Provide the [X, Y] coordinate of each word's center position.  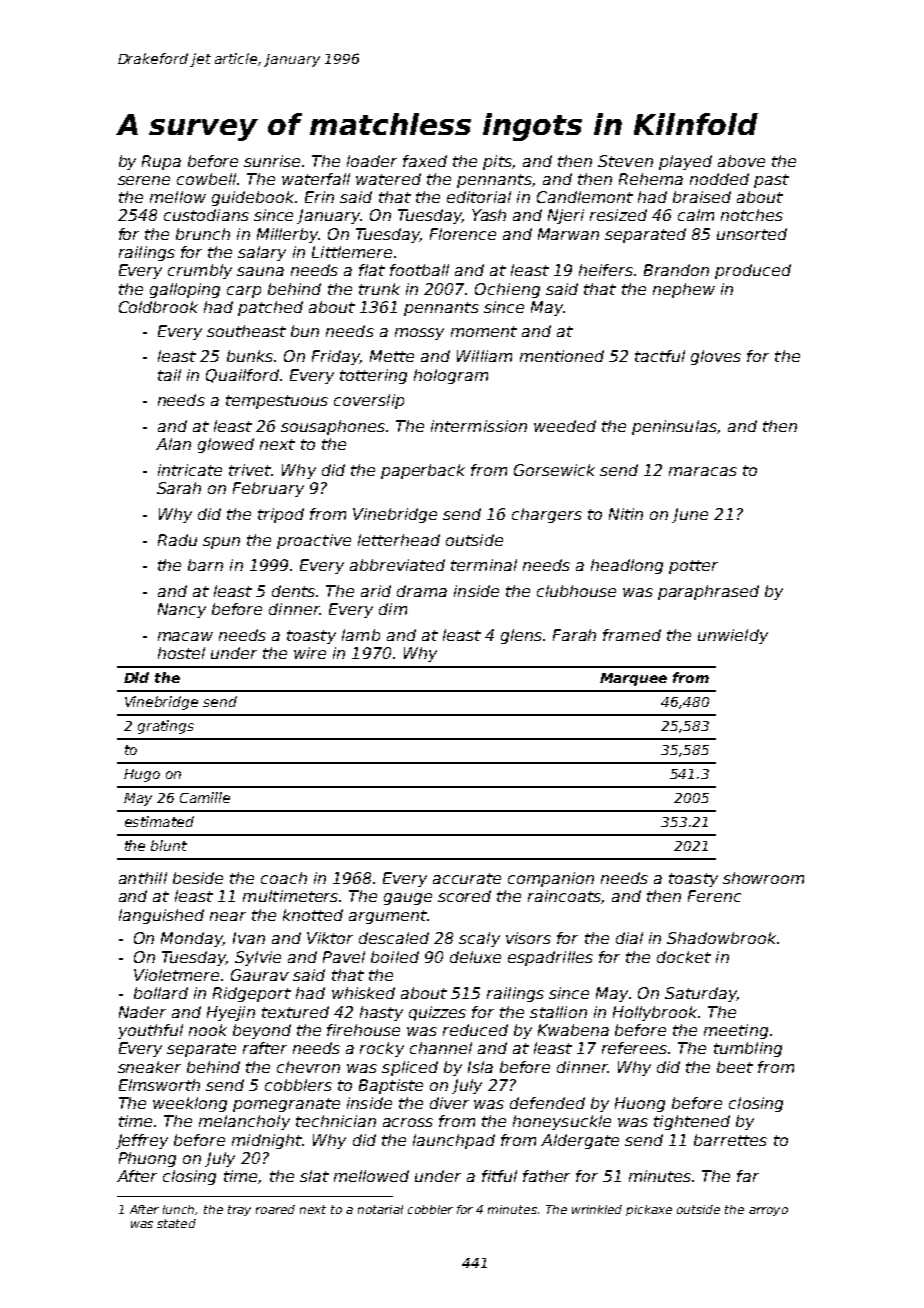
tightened [692, 1122]
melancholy [244, 1122]
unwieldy [733, 636]
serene [144, 180]
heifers [606, 270]
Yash [489, 215]
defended [547, 1103]
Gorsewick [554, 470]
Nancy [182, 610]
